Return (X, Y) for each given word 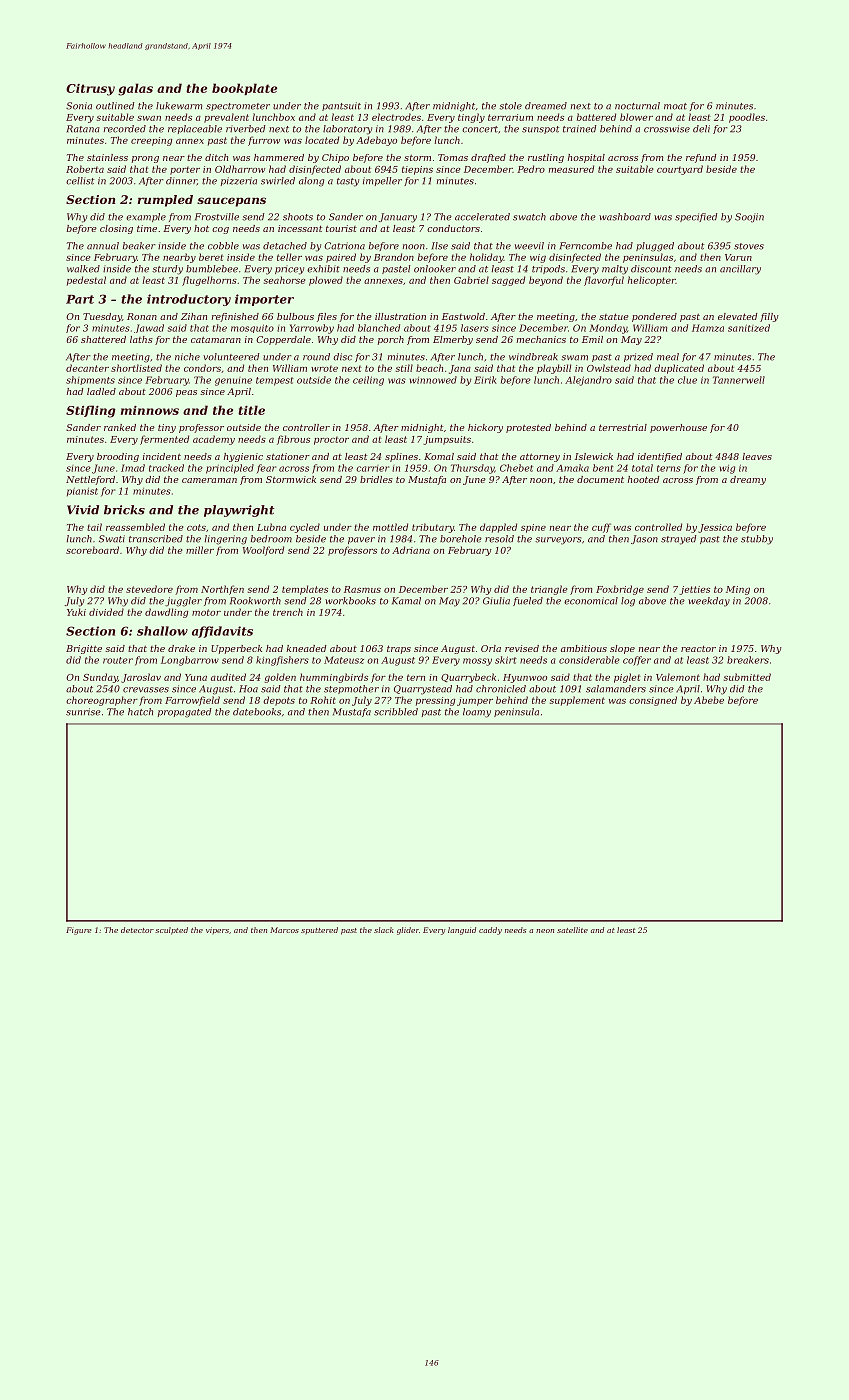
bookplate (244, 89)
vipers (217, 930)
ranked (120, 427)
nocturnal (637, 106)
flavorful (604, 281)
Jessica (715, 528)
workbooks (350, 601)
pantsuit (341, 106)
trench (288, 612)
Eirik (485, 380)
